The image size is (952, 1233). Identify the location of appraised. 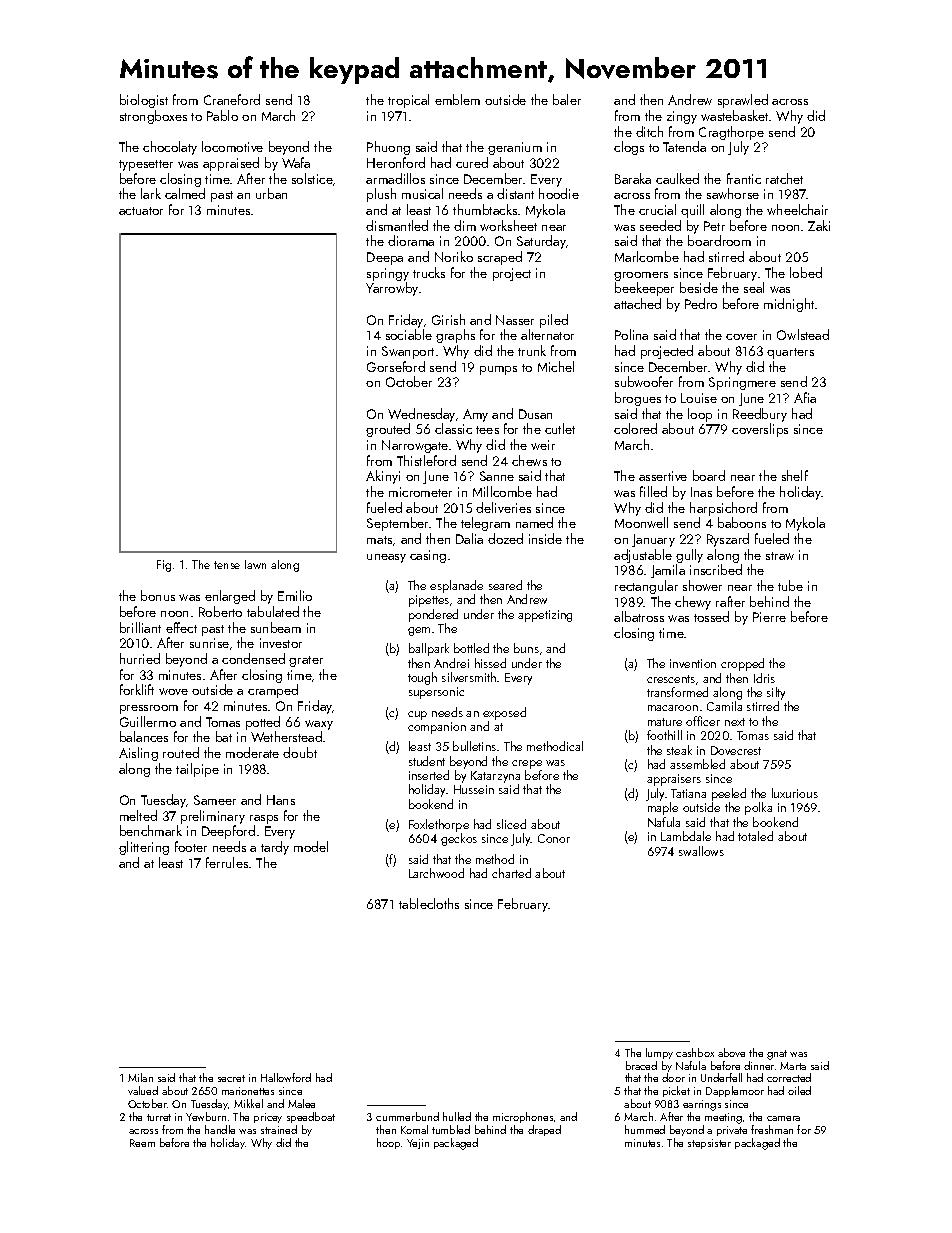
(231, 164).
